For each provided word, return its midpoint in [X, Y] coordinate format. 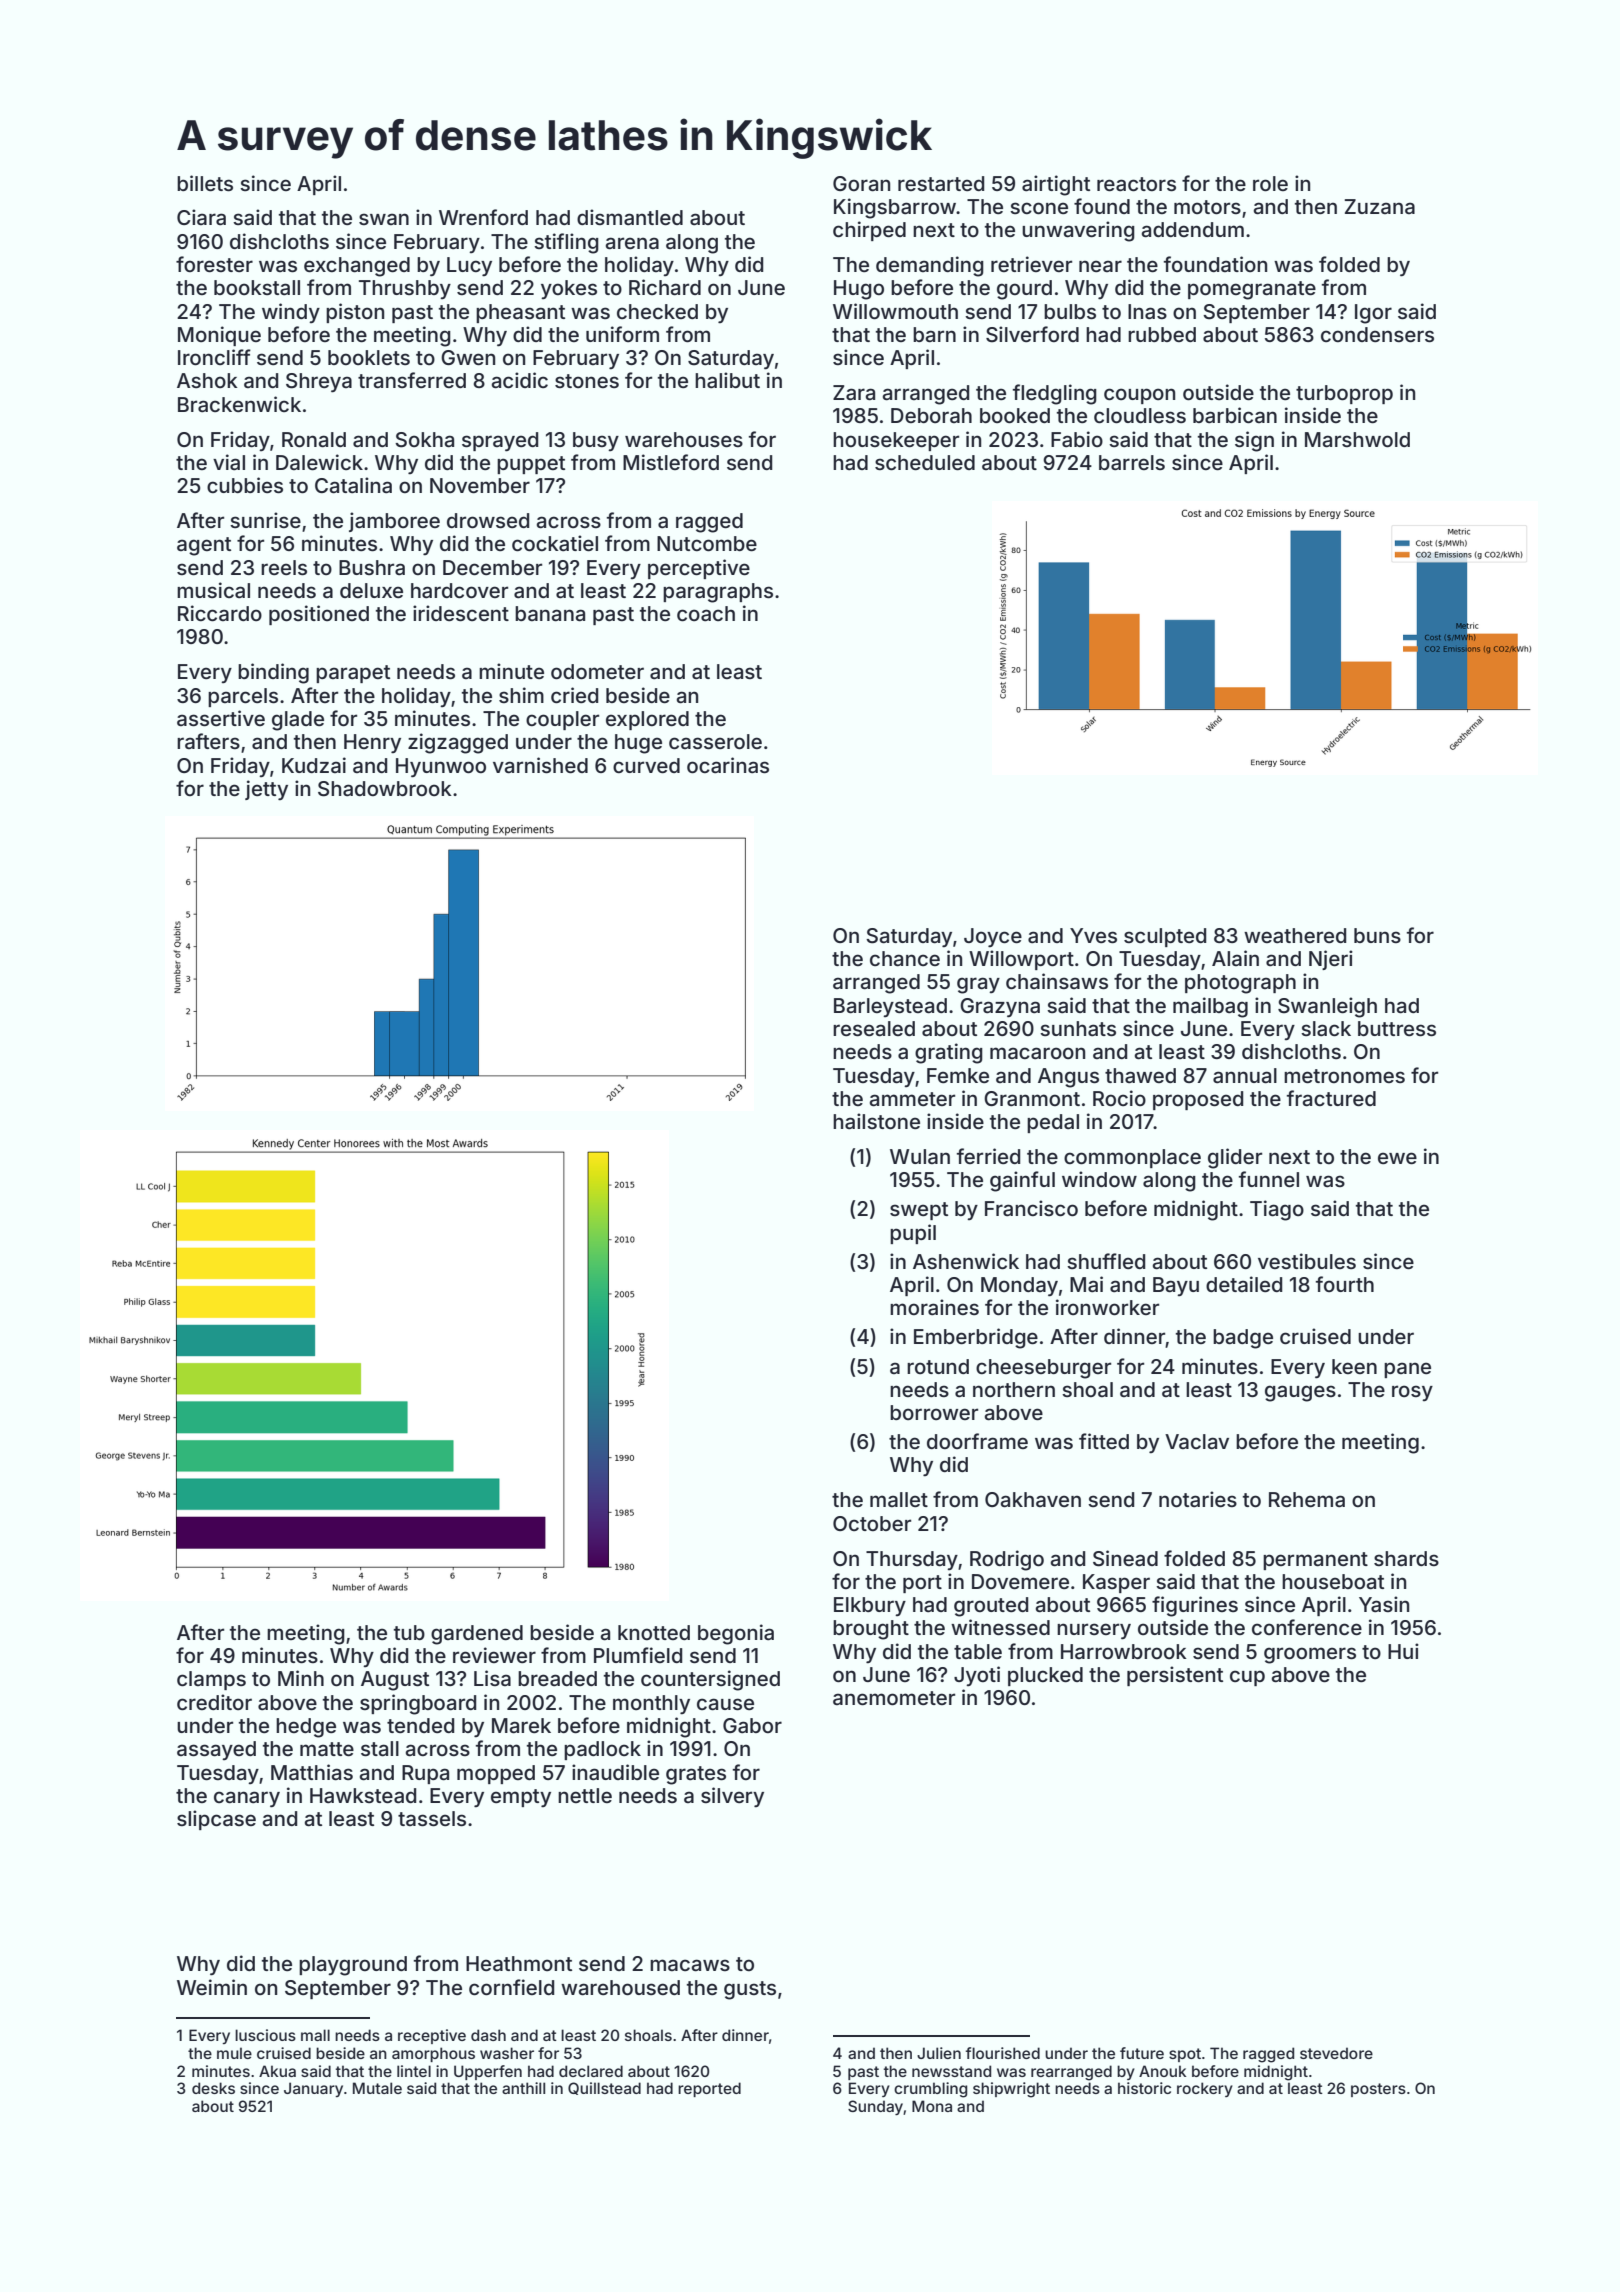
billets [205, 183]
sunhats [1078, 1028]
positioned [319, 615]
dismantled [630, 217]
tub [409, 1632]
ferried [988, 1156]
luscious [265, 2035]
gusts [750, 1990]
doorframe [977, 1441]
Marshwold [1357, 440]
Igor [1373, 314]
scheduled [925, 462]
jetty [266, 790]
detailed [1244, 1284]
